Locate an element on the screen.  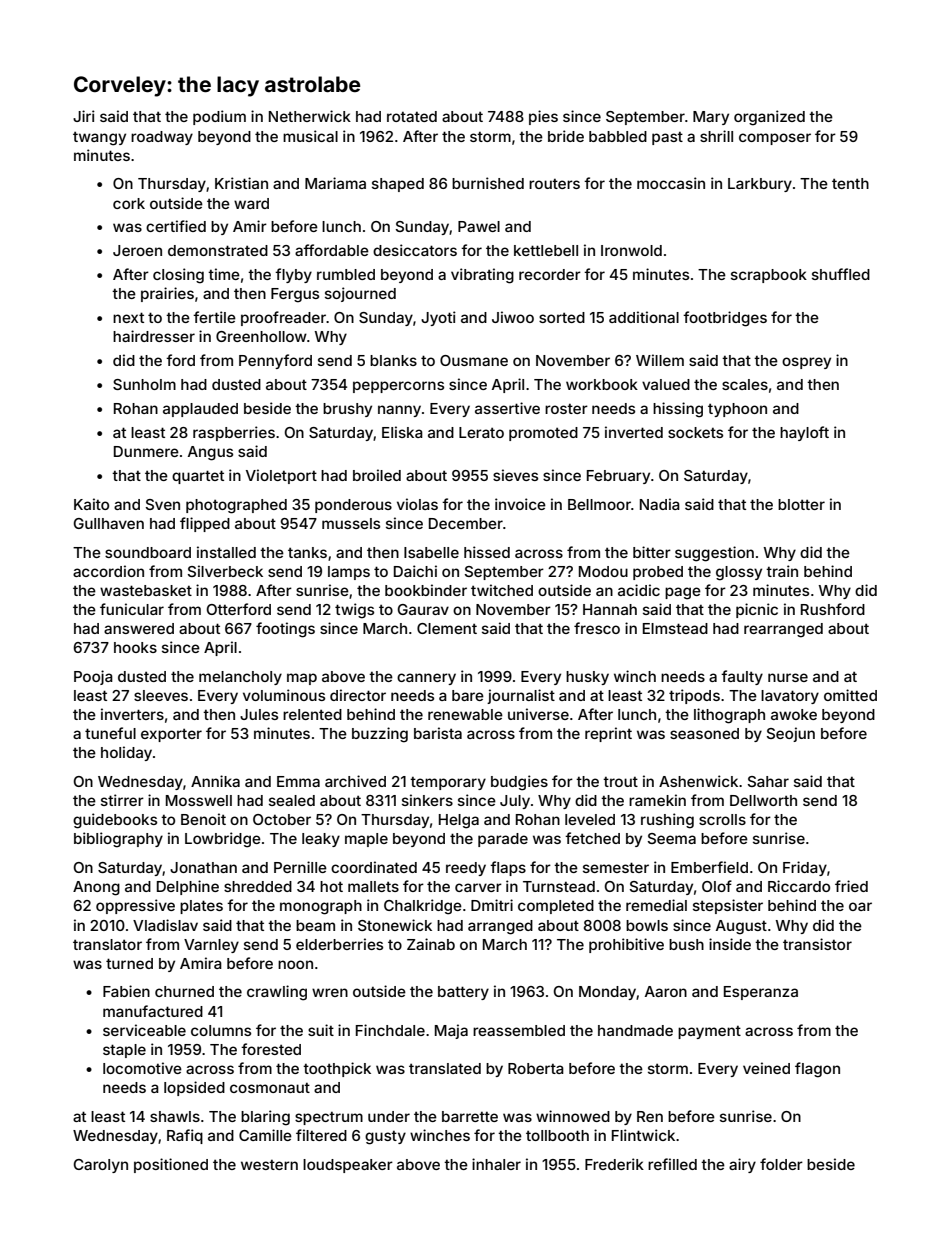
manufactured is located at coordinates (153, 1011).
